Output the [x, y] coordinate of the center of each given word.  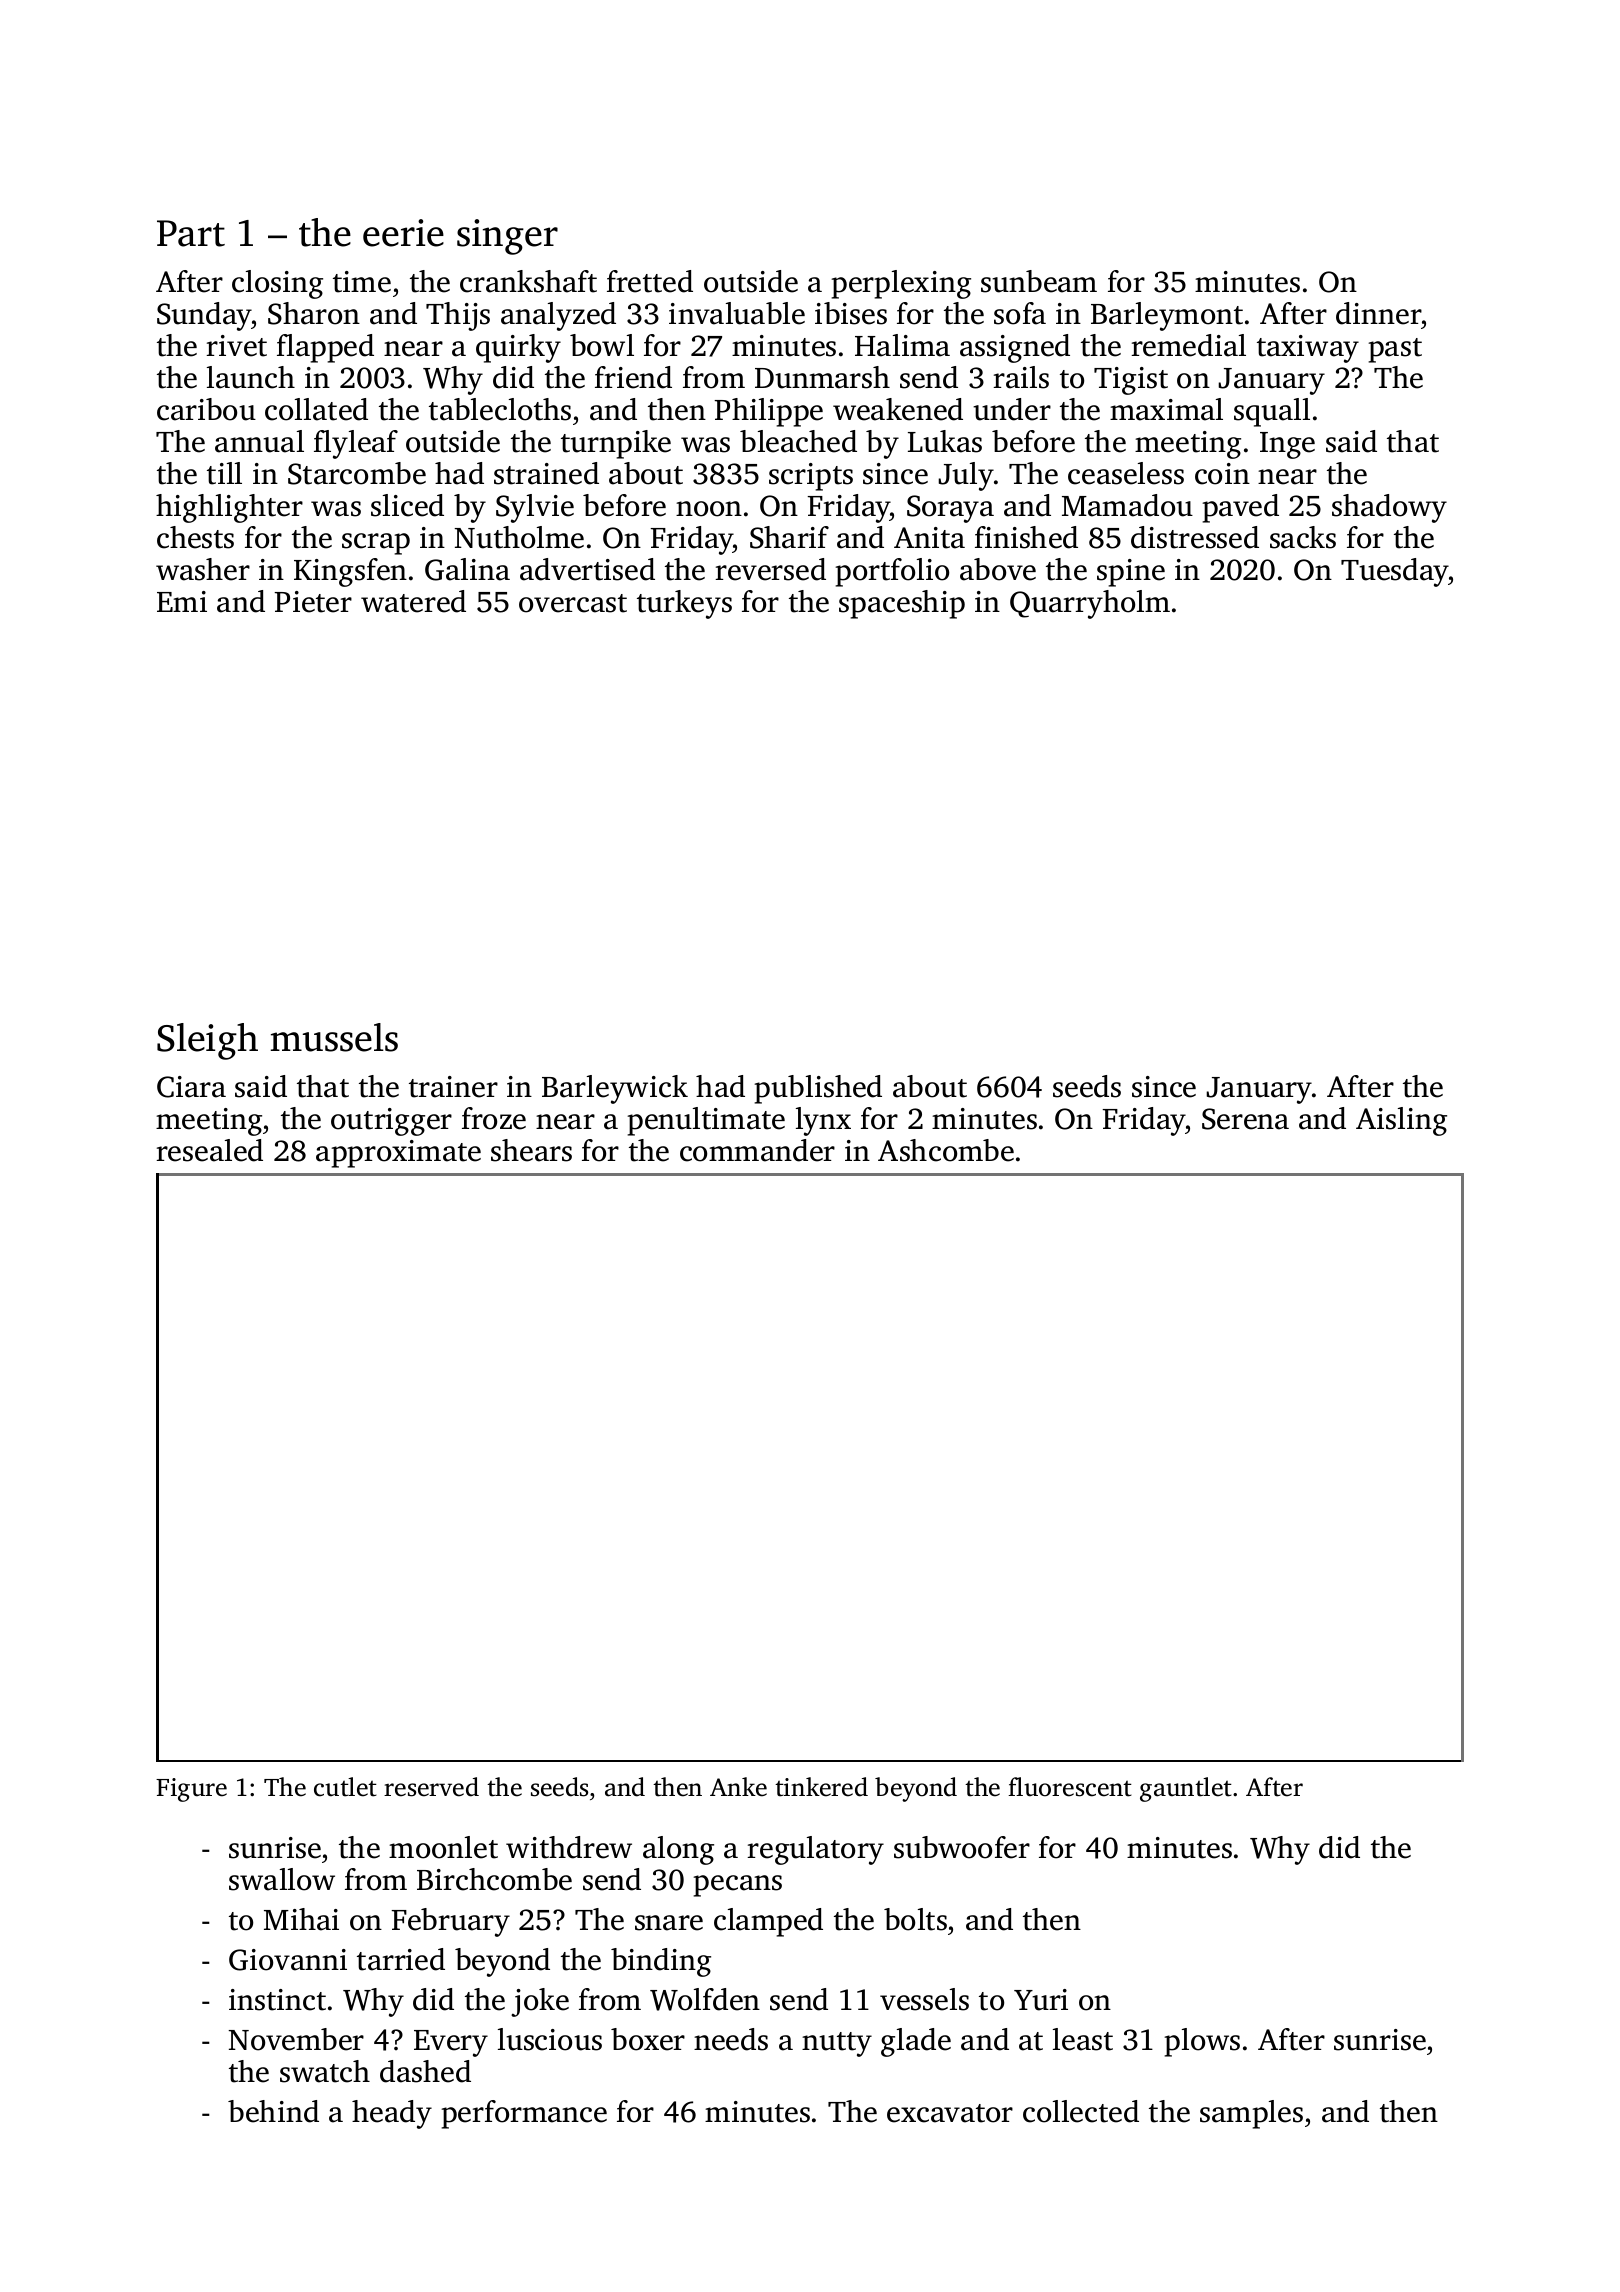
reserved [431, 1787]
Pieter [313, 602]
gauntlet [1186, 1789]
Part [191, 233]
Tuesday [1395, 572]
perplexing [901, 284]
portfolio [892, 572]
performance [524, 2114]
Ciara [191, 1087]
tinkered [821, 1787]
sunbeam [1039, 281]
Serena [1245, 1119]
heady [392, 2114]
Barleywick [615, 1089]
